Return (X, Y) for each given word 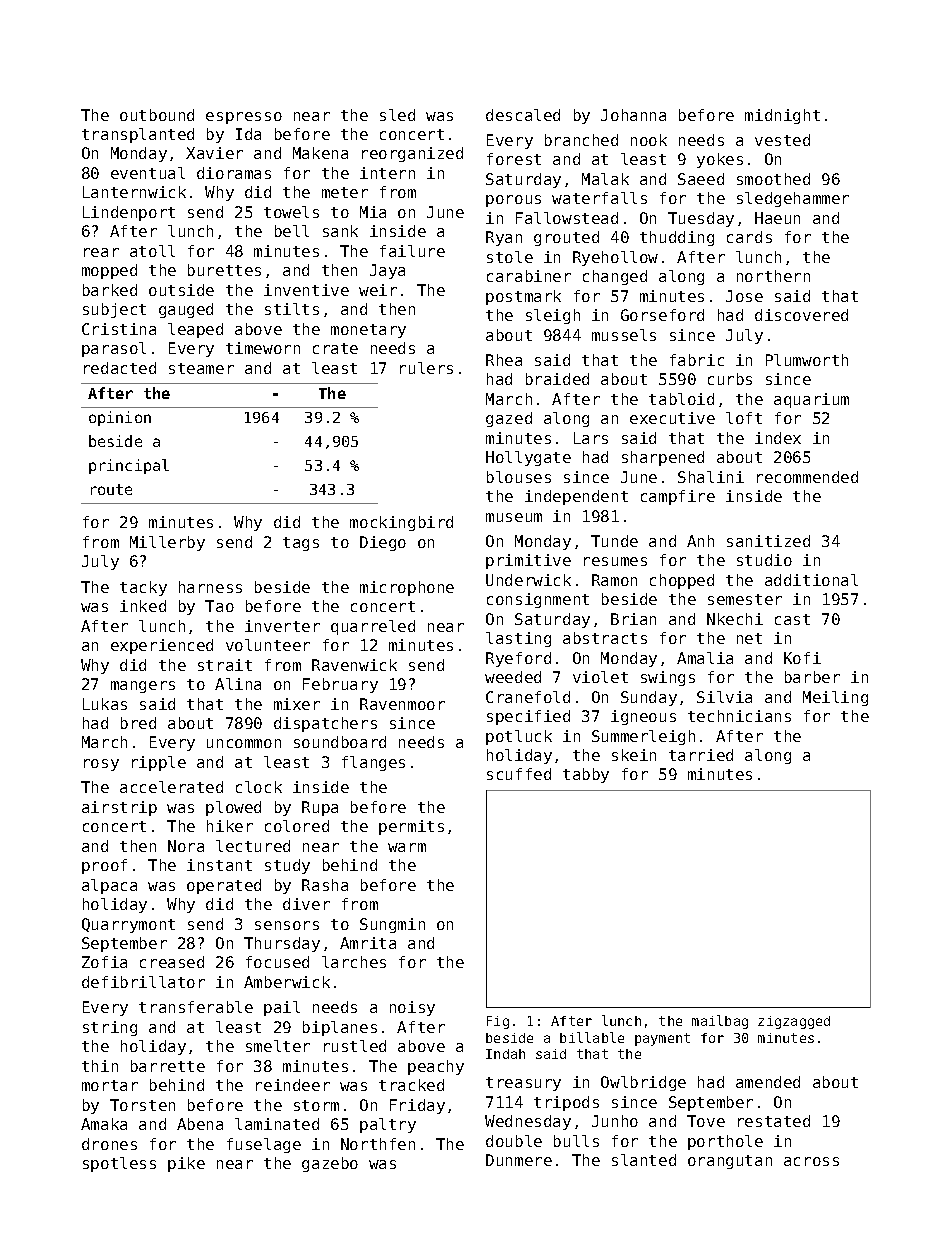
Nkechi (735, 619)
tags (301, 544)
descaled (523, 115)
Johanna (633, 115)
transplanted (138, 135)
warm (407, 847)
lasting (518, 639)
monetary (368, 331)
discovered (801, 315)
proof (104, 866)
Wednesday (528, 1122)
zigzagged (794, 1022)
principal (129, 466)
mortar (110, 1085)
